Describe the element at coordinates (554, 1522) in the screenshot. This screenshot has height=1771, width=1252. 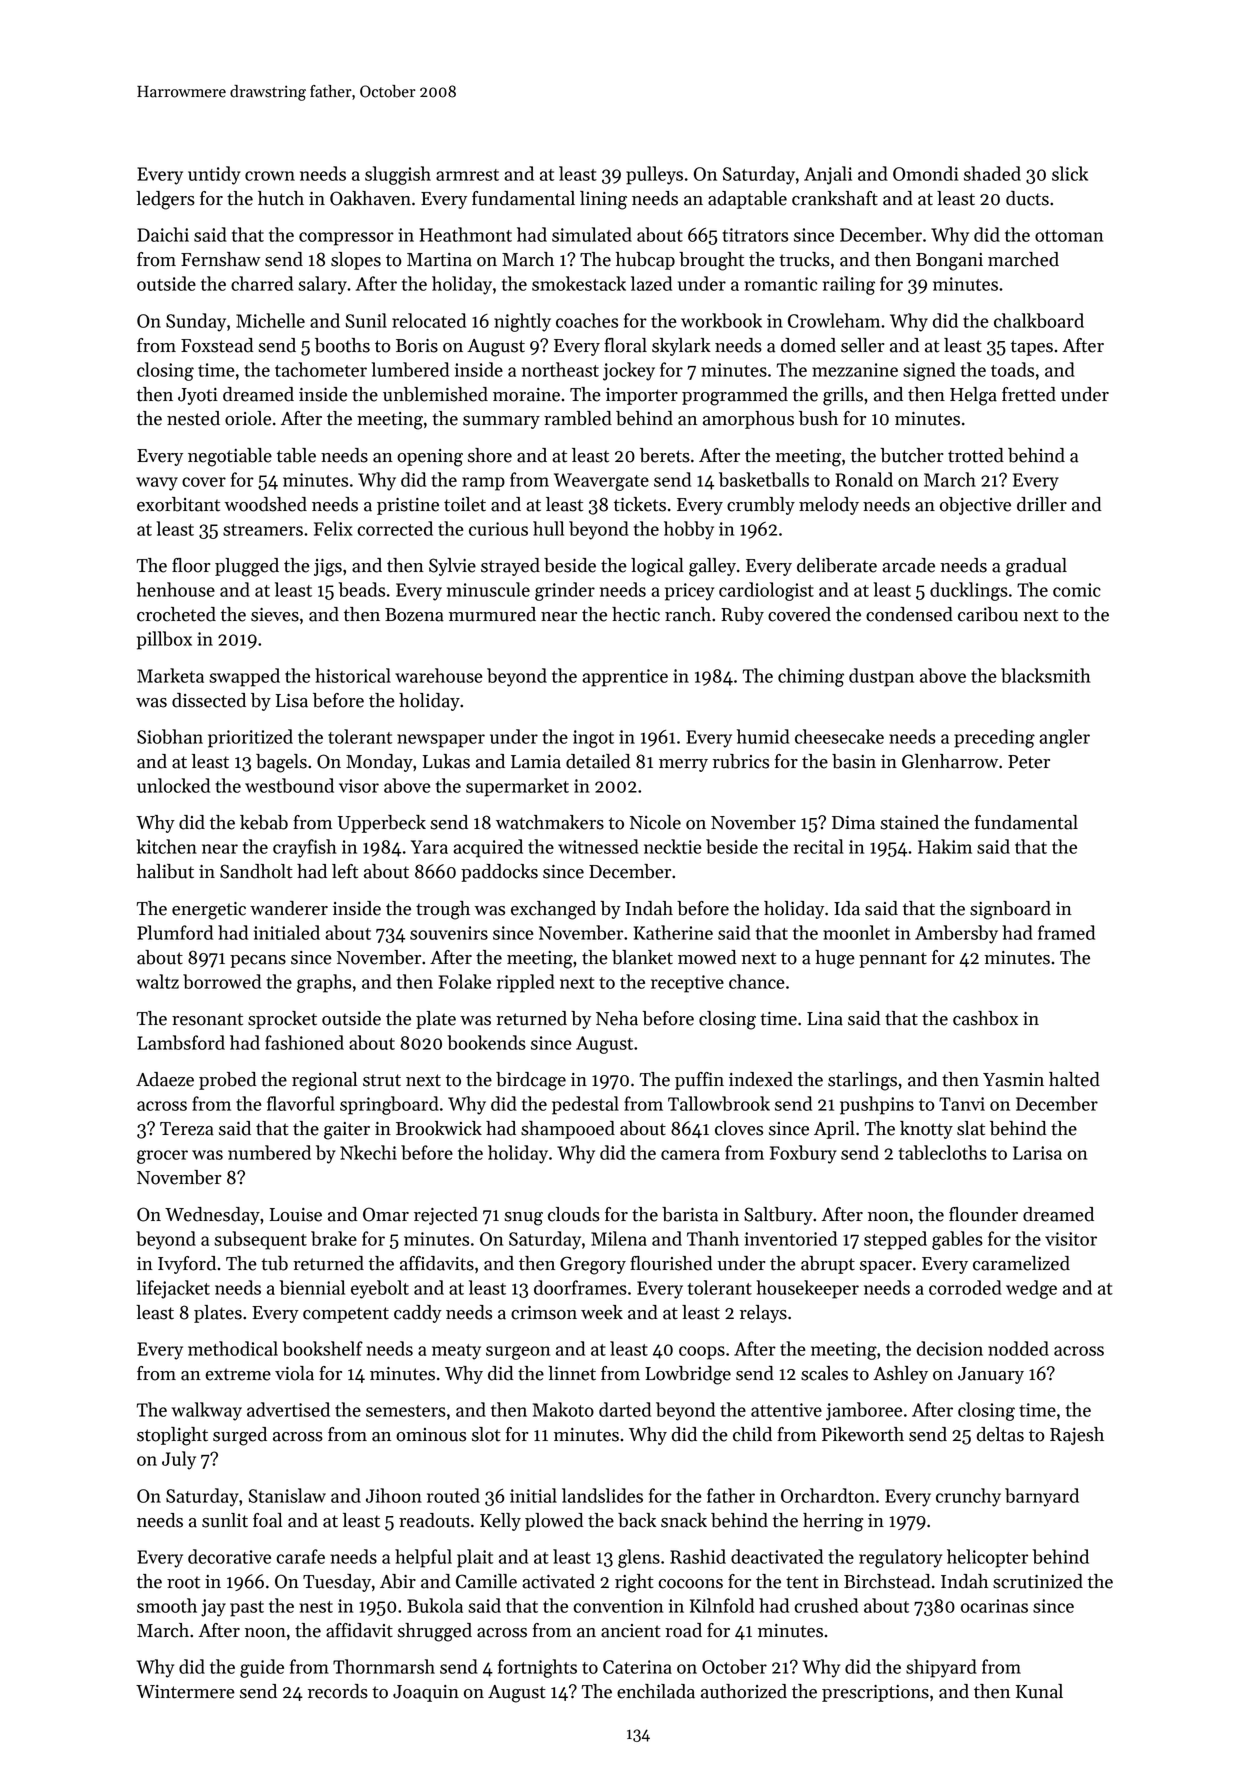
I see `plowed` at that location.
